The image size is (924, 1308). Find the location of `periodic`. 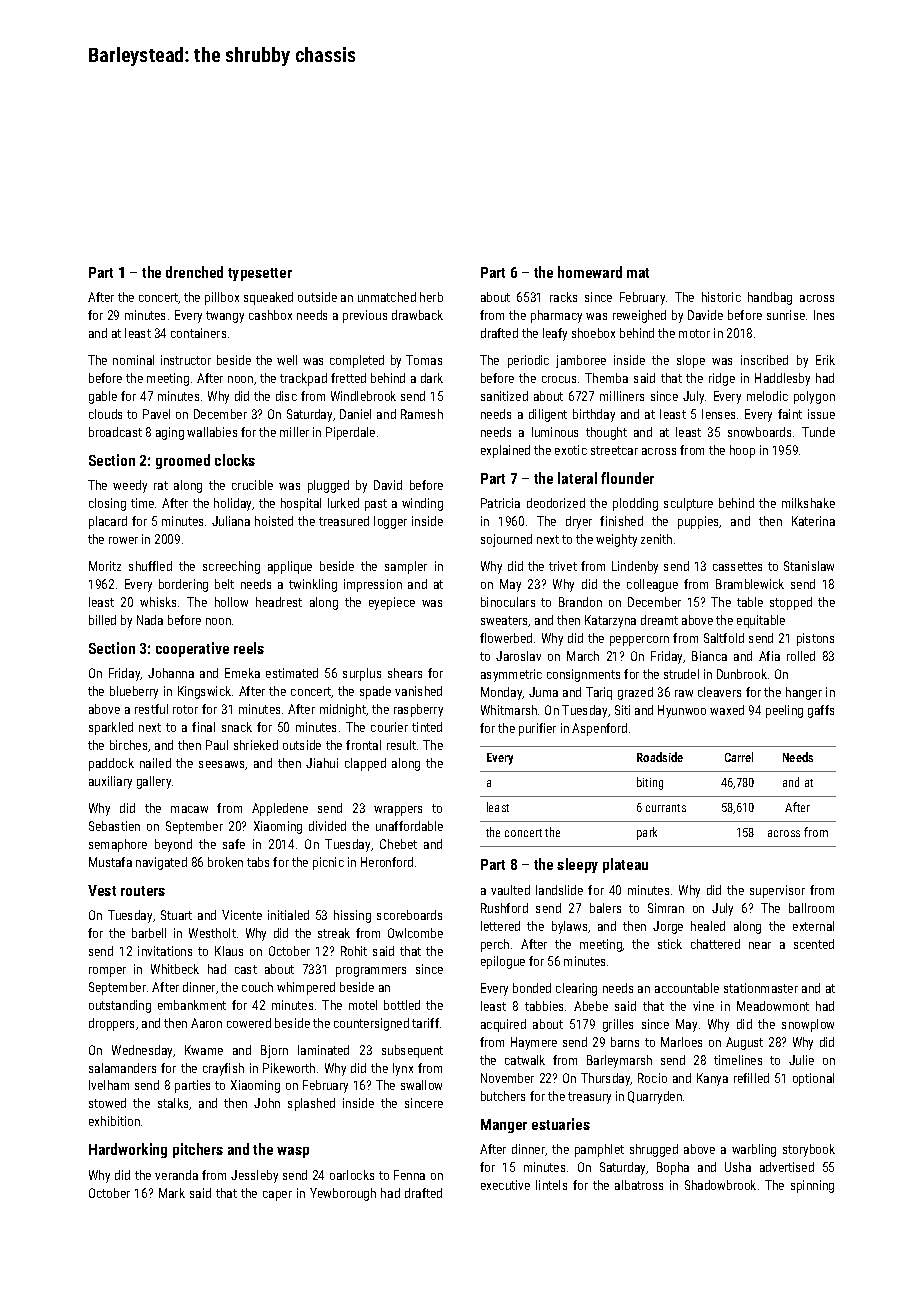

periodic is located at coordinates (528, 361).
